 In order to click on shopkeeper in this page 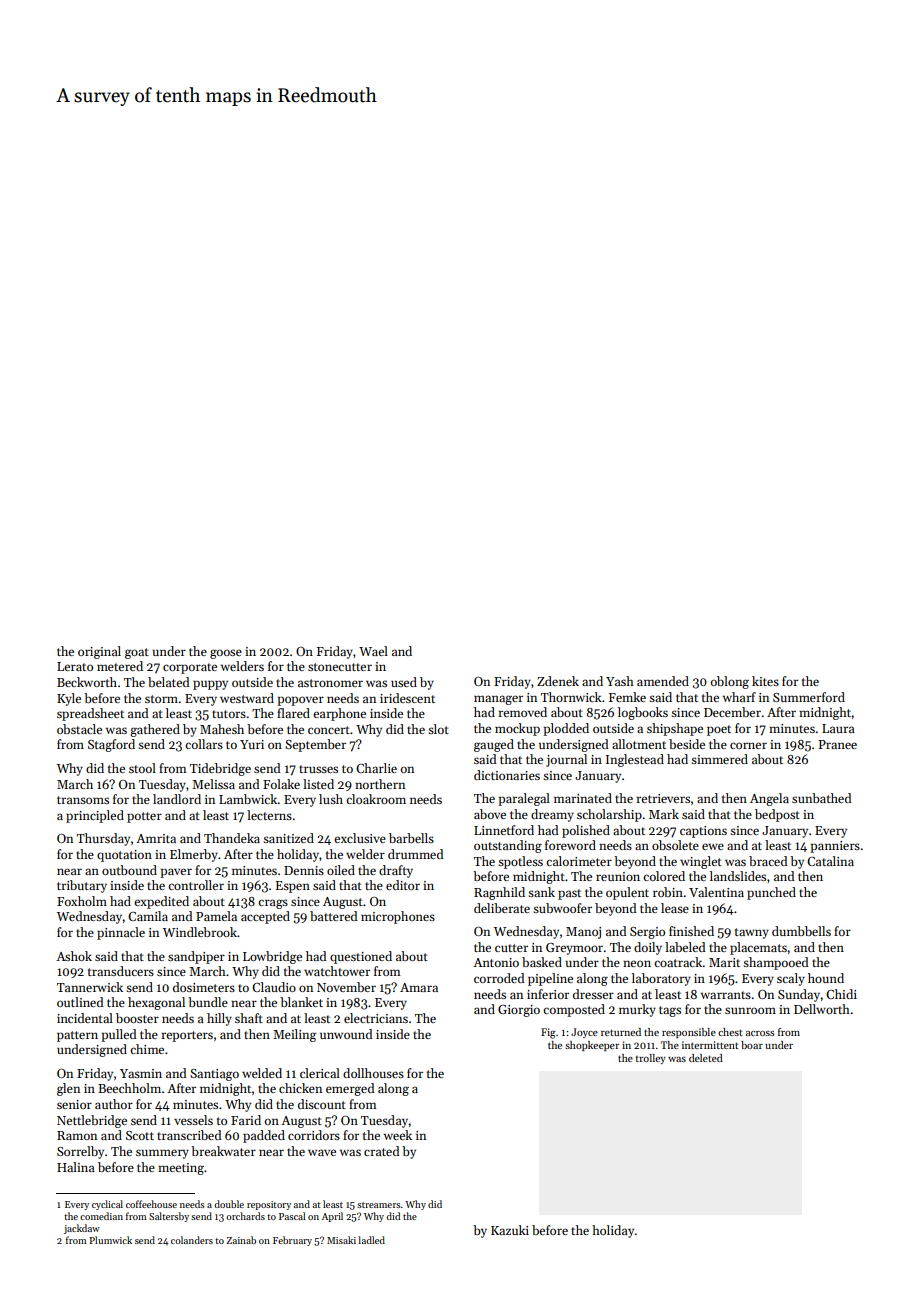, I will do `click(592, 1046)`.
